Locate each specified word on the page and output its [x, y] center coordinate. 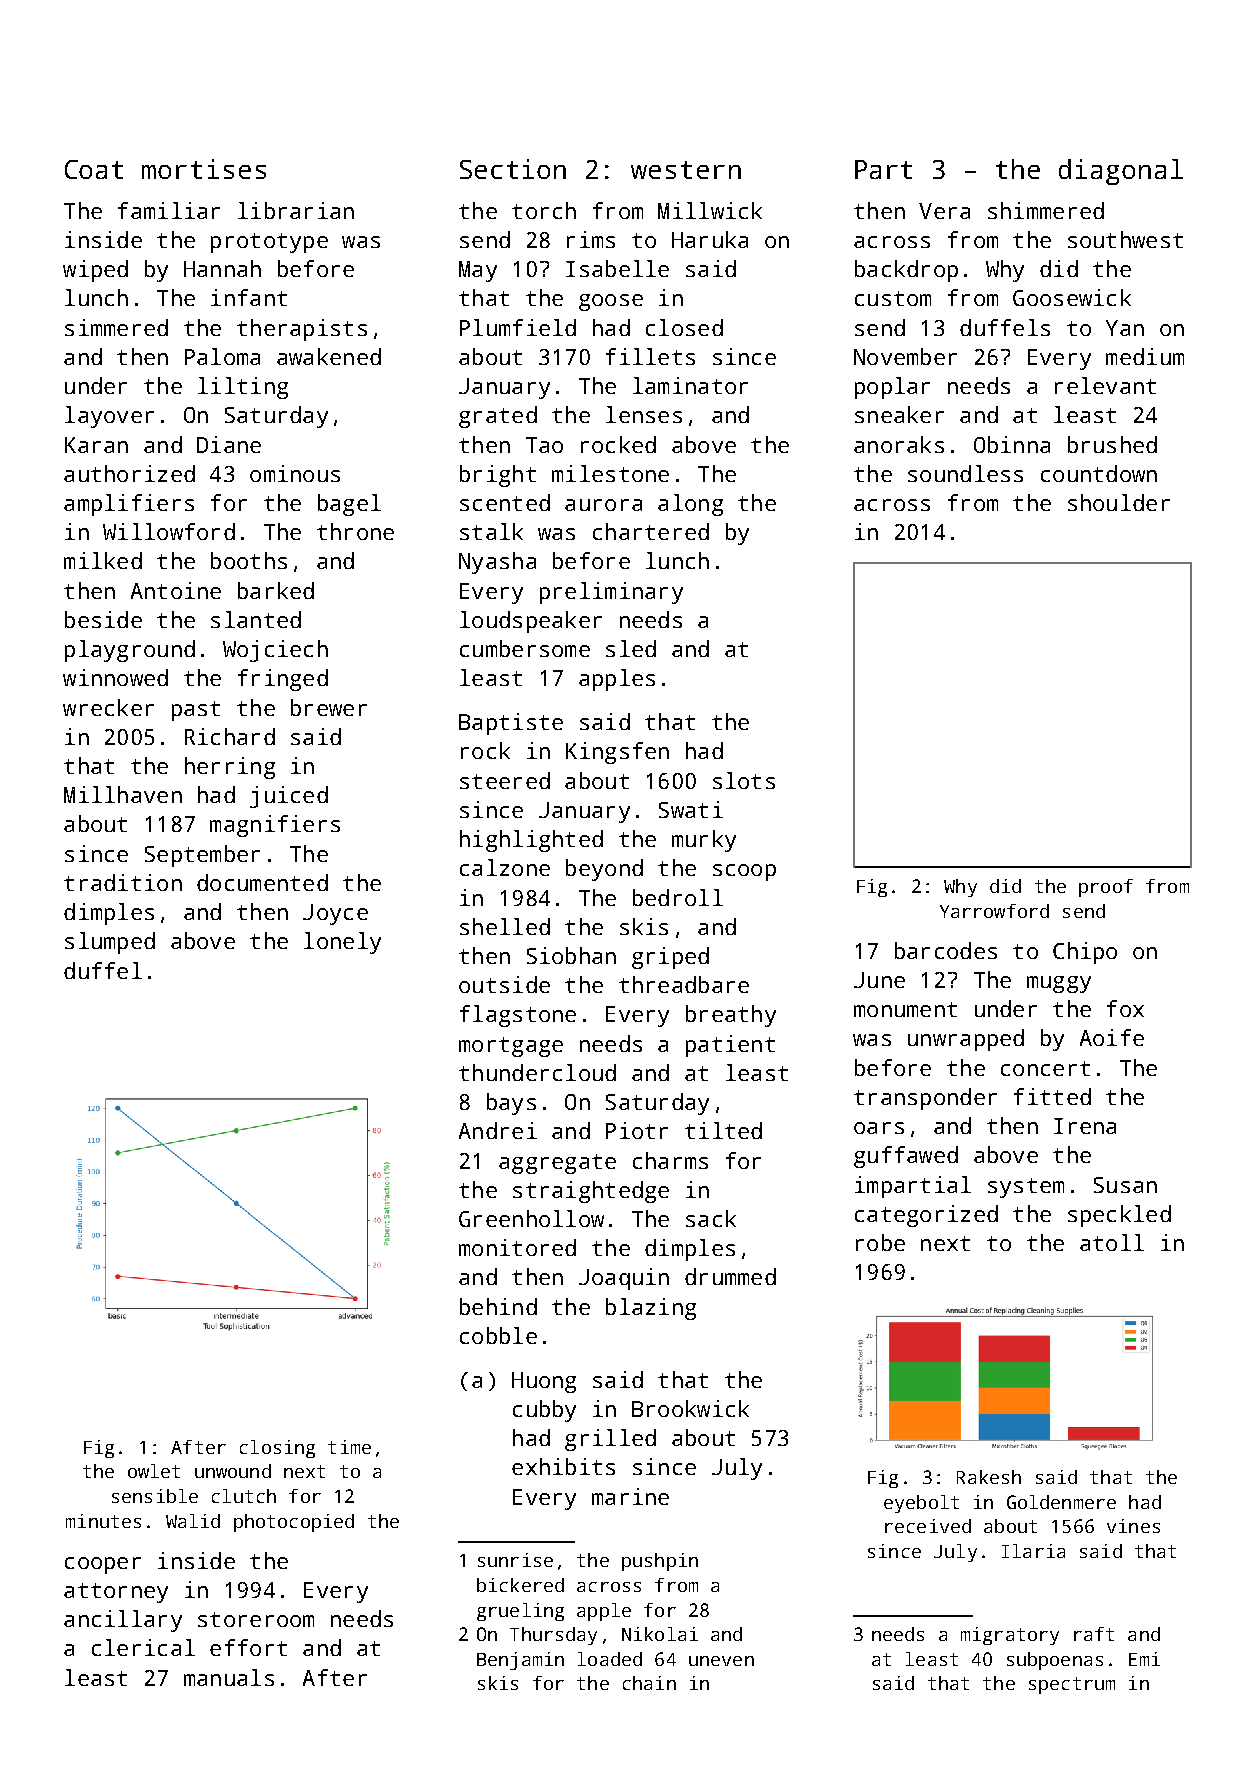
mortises [204, 169]
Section [513, 169]
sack [711, 1218]
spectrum [1072, 1685]
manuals [229, 1677]
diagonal [1121, 172]
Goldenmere [1061, 1502]
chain [649, 1683]
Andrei [498, 1130]
